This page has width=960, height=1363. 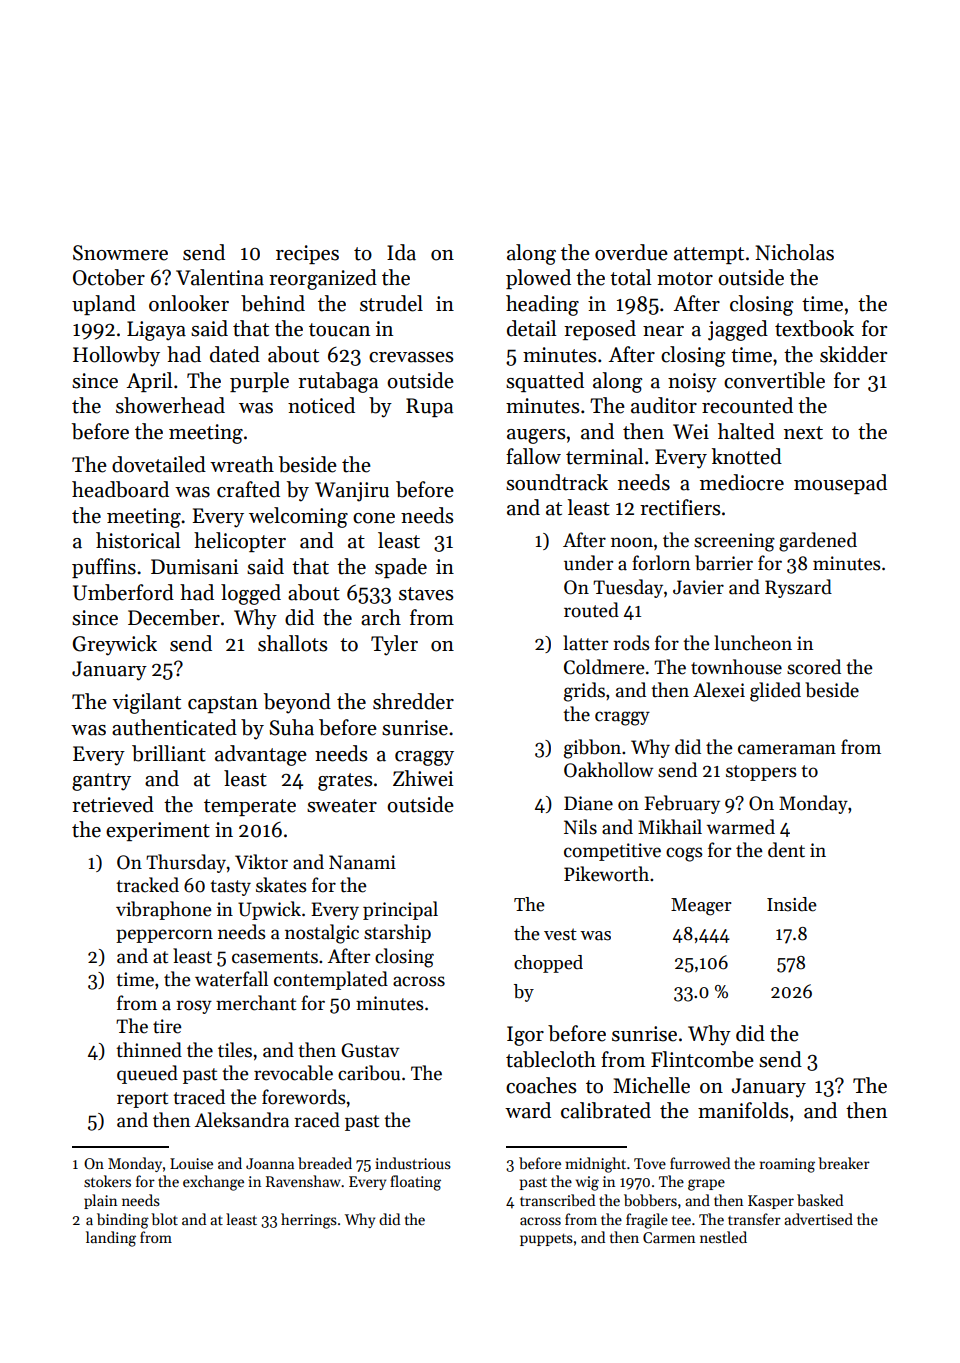 I want to click on Nicholas, so click(x=794, y=252).
